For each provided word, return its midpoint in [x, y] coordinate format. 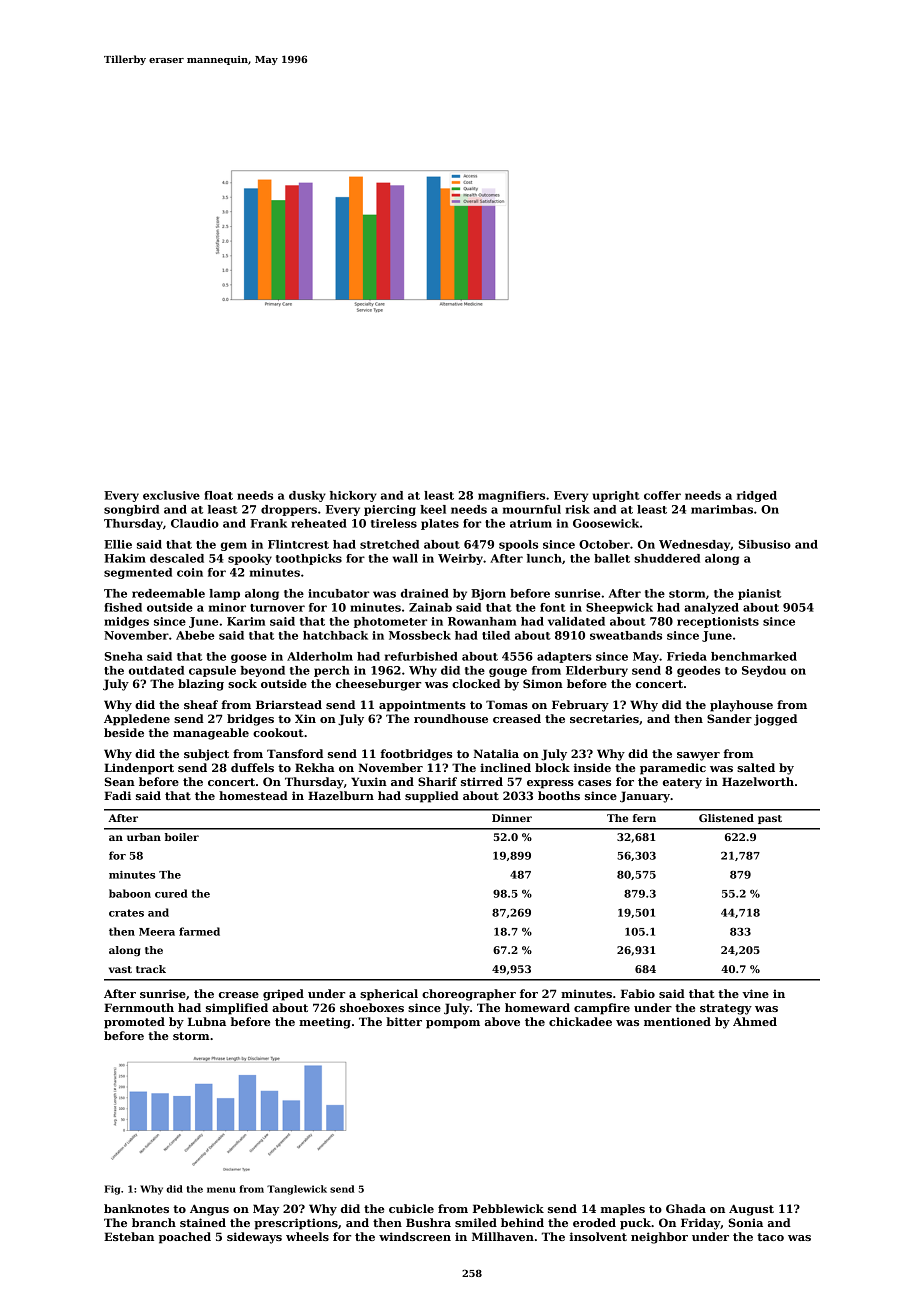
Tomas [507, 704]
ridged [757, 496]
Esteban [129, 1236]
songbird [131, 510]
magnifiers [511, 496]
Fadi [117, 795]
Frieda [687, 656]
